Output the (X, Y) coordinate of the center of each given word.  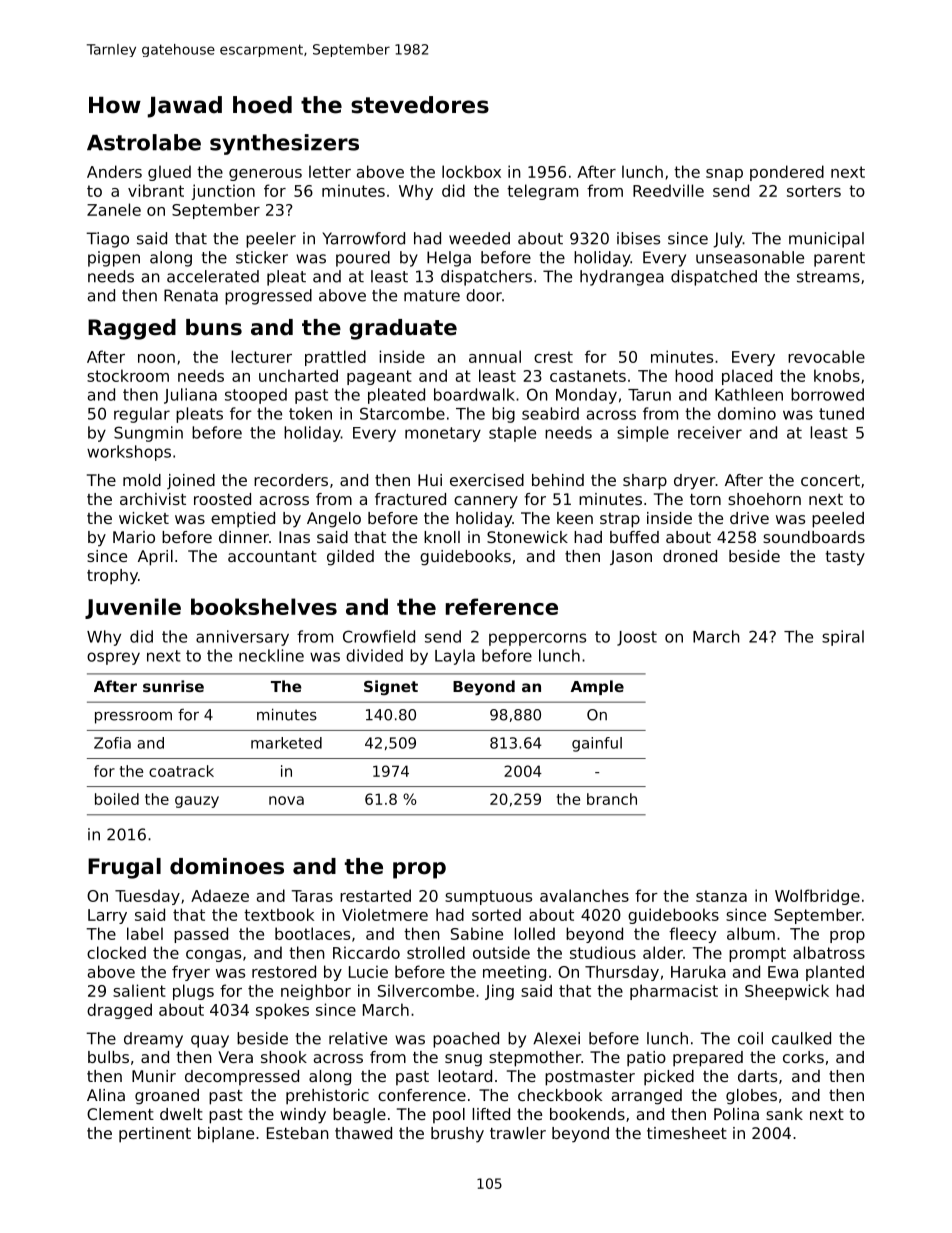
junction (223, 192)
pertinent (155, 1135)
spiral (843, 638)
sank (784, 1114)
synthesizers (284, 144)
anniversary (242, 638)
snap (724, 175)
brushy (457, 1135)
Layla (455, 657)
